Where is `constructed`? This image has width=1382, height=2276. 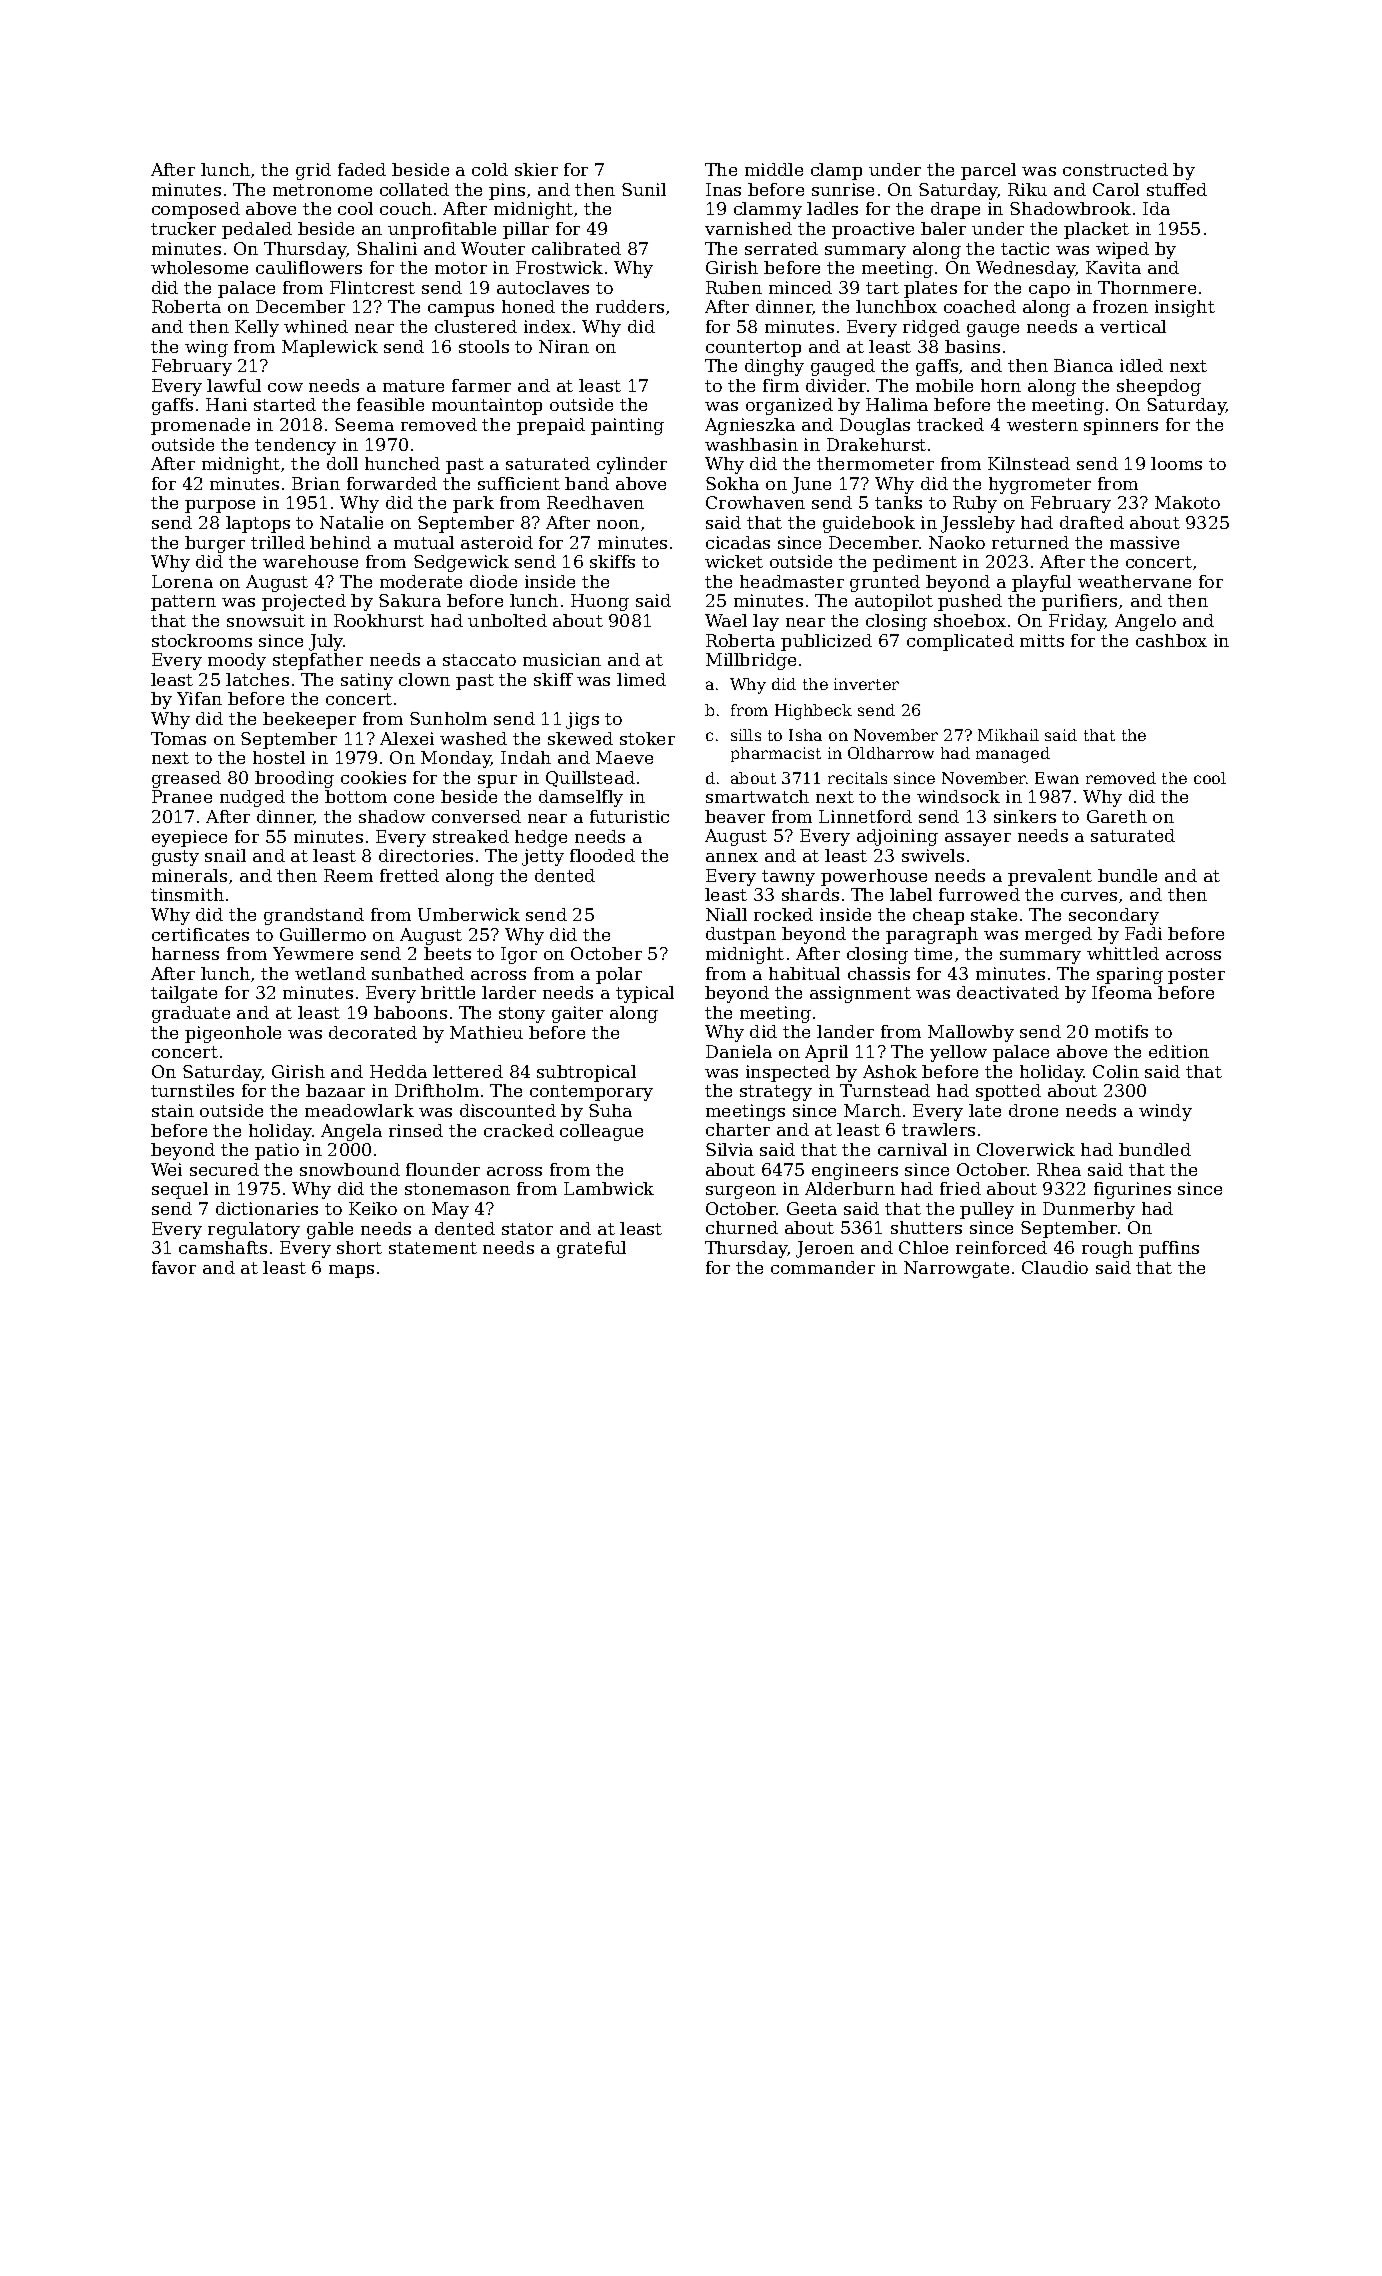 constructed is located at coordinates (1115, 169).
